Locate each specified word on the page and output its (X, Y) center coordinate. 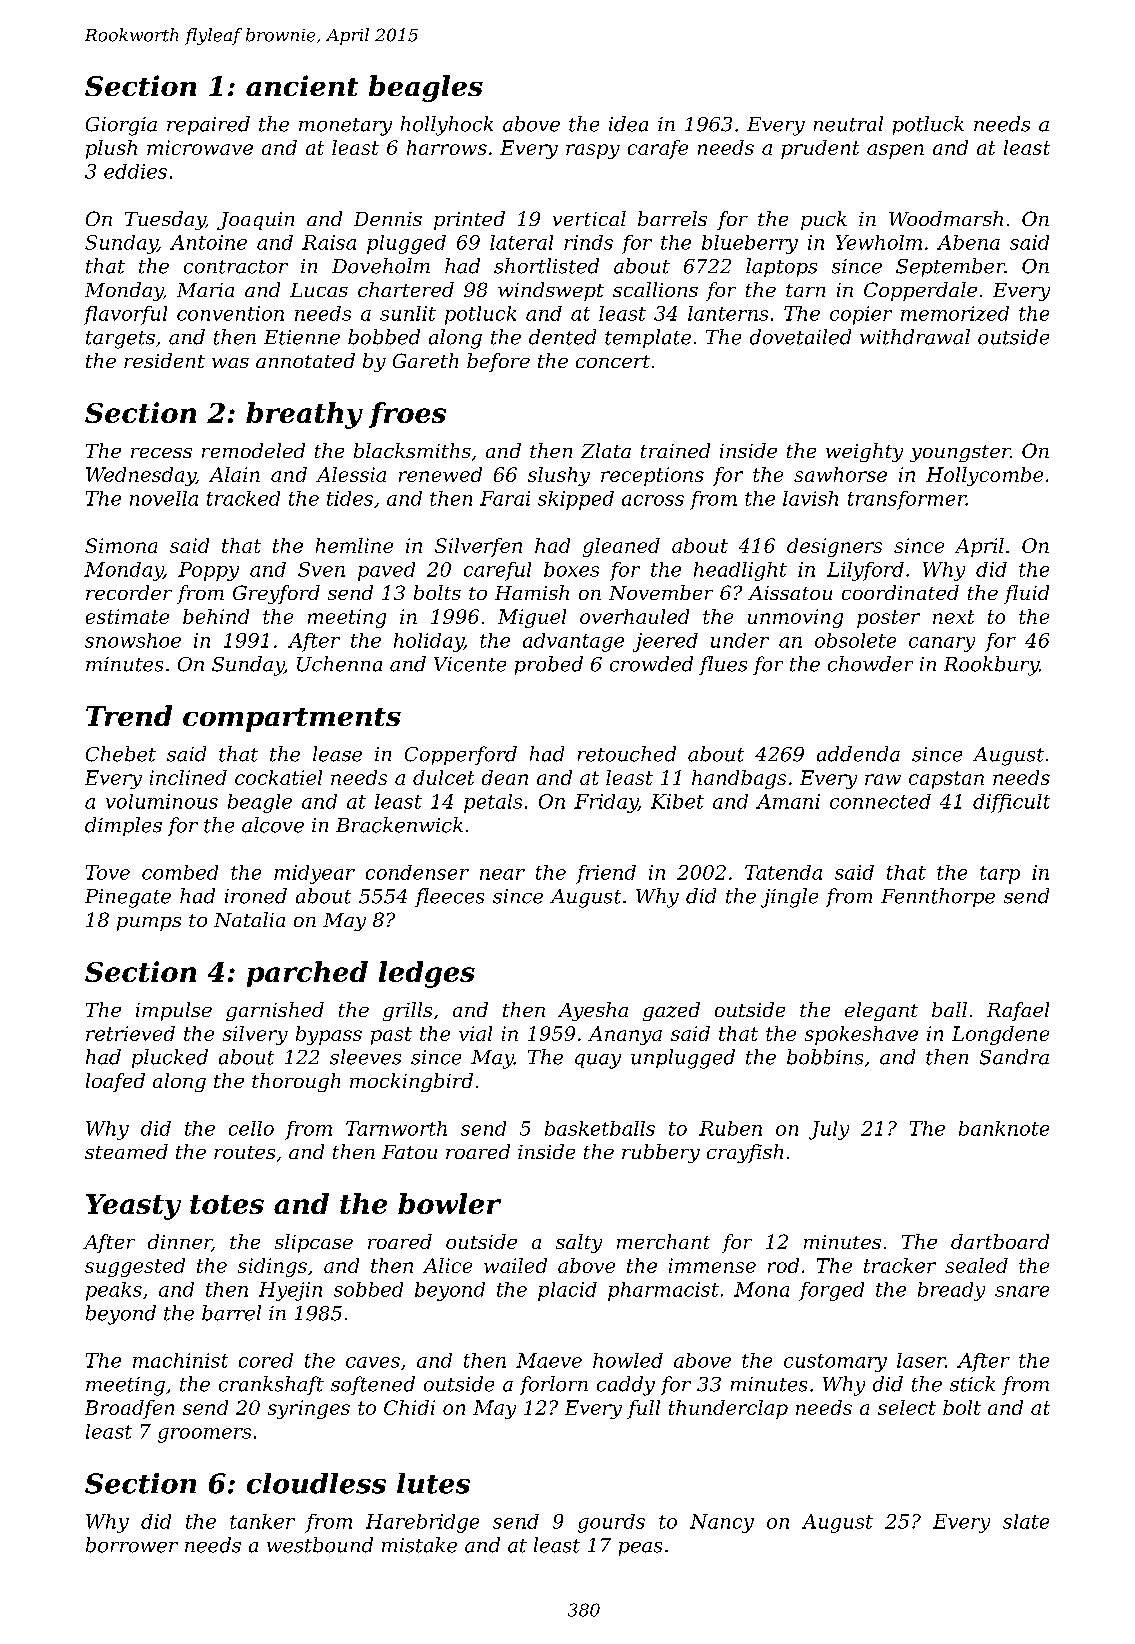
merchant (663, 1241)
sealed (976, 1265)
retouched (627, 754)
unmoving (795, 618)
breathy (304, 415)
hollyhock (447, 126)
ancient (302, 85)
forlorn (554, 1385)
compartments (292, 720)
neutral (848, 124)
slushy (559, 476)
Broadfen (129, 1409)
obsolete (855, 640)
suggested (135, 1267)
